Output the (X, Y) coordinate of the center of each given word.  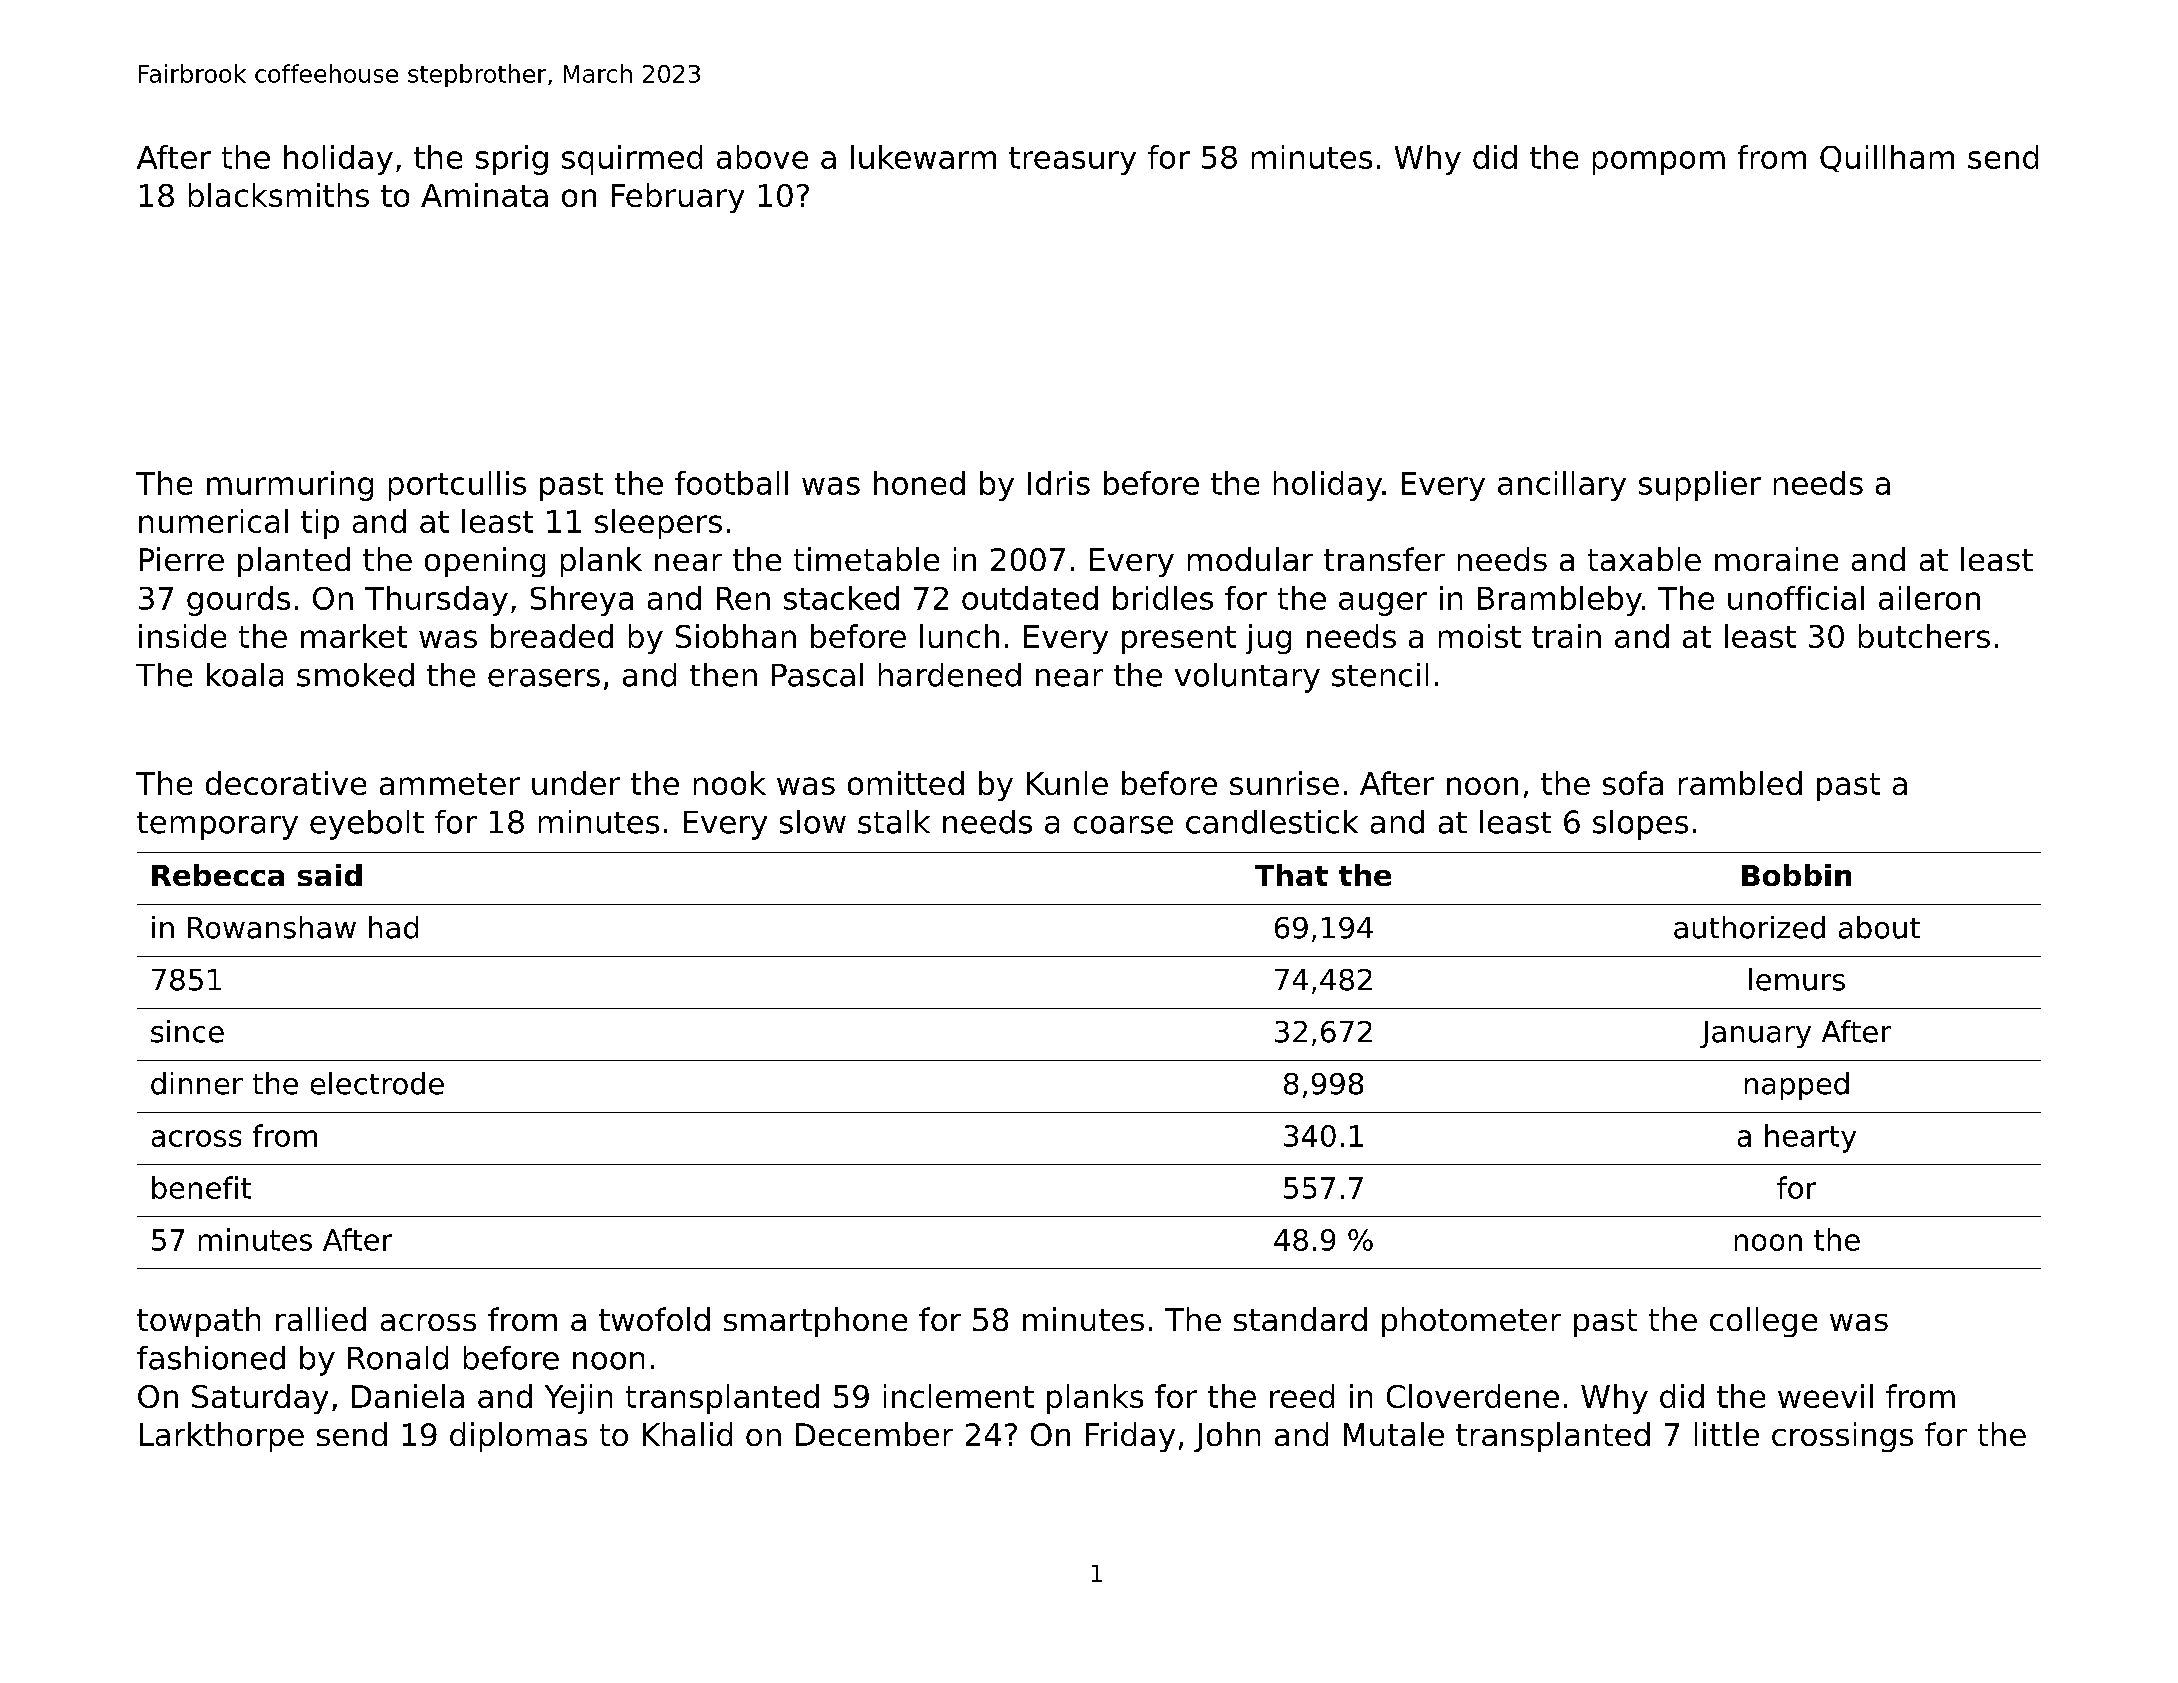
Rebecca (218, 875)
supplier (1700, 486)
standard (1300, 1319)
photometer (1471, 1322)
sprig (512, 160)
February (678, 198)
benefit (201, 1187)
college (1763, 1322)
